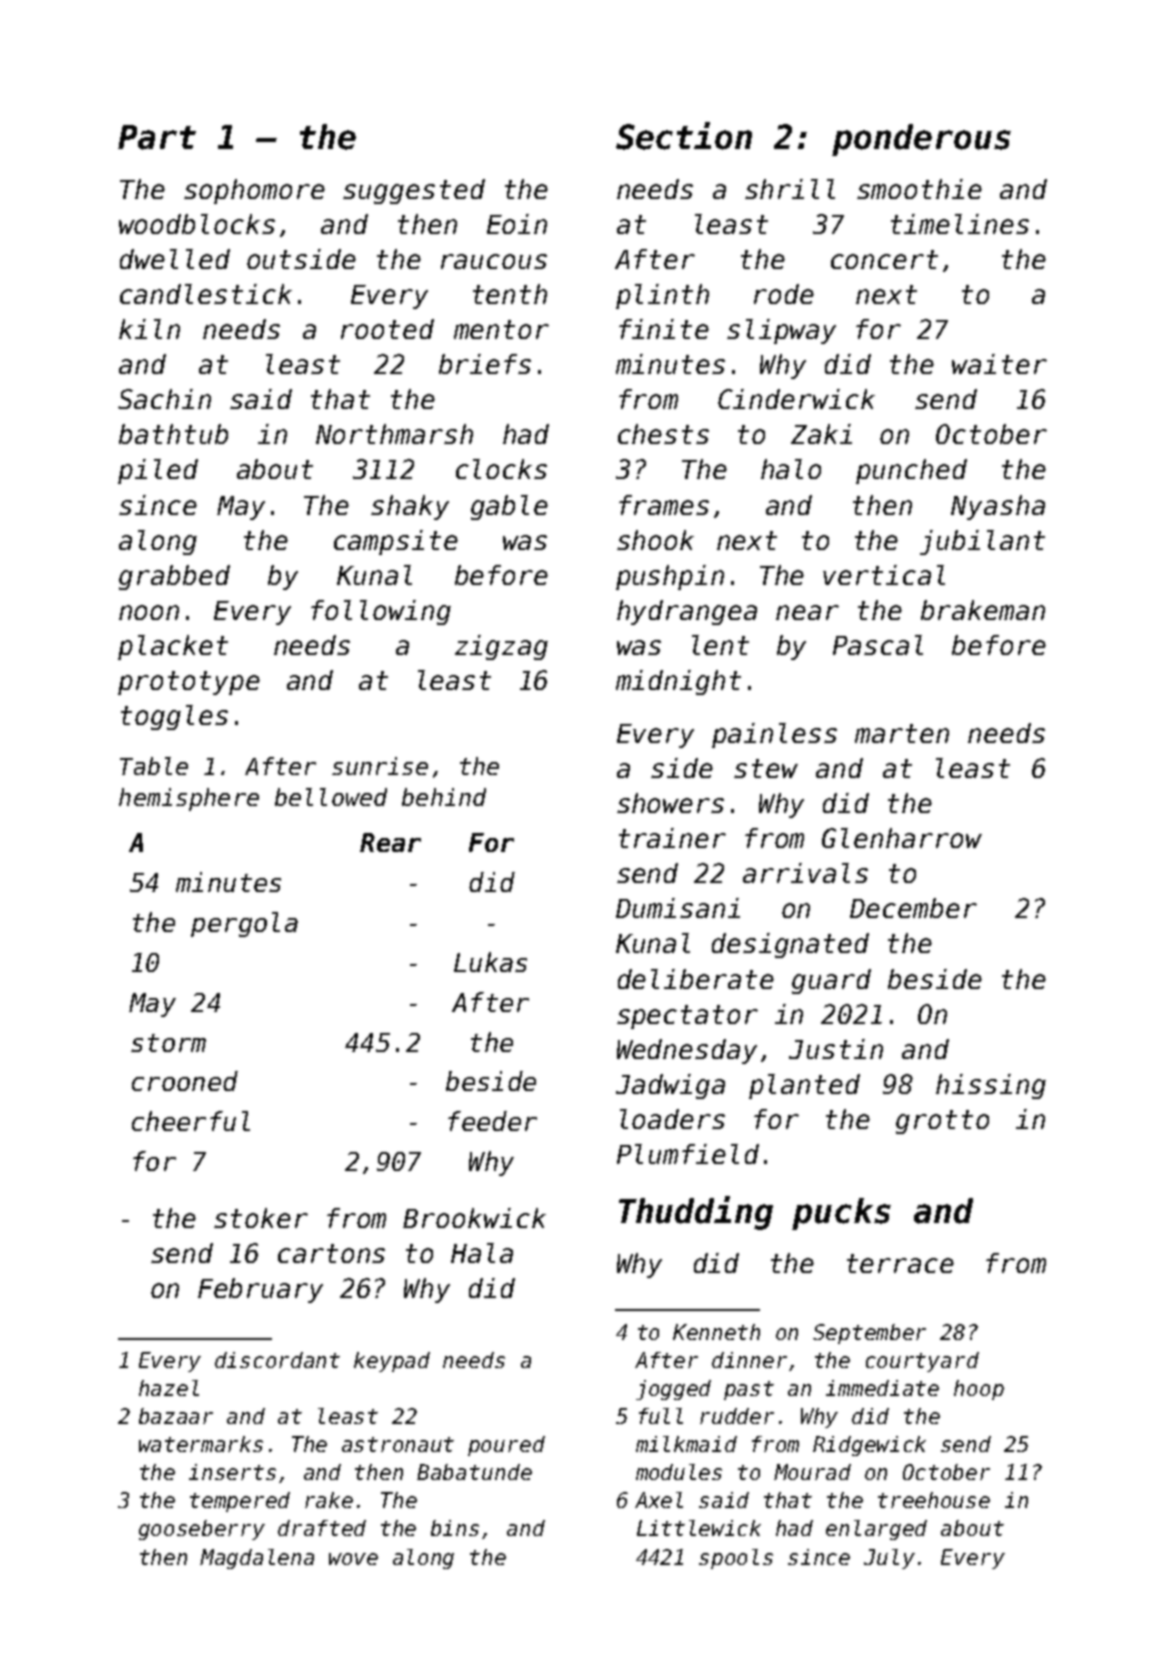 The width and height of the screenshot is (1165, 1654). I want to click on hissing, so click(991, 1086).
